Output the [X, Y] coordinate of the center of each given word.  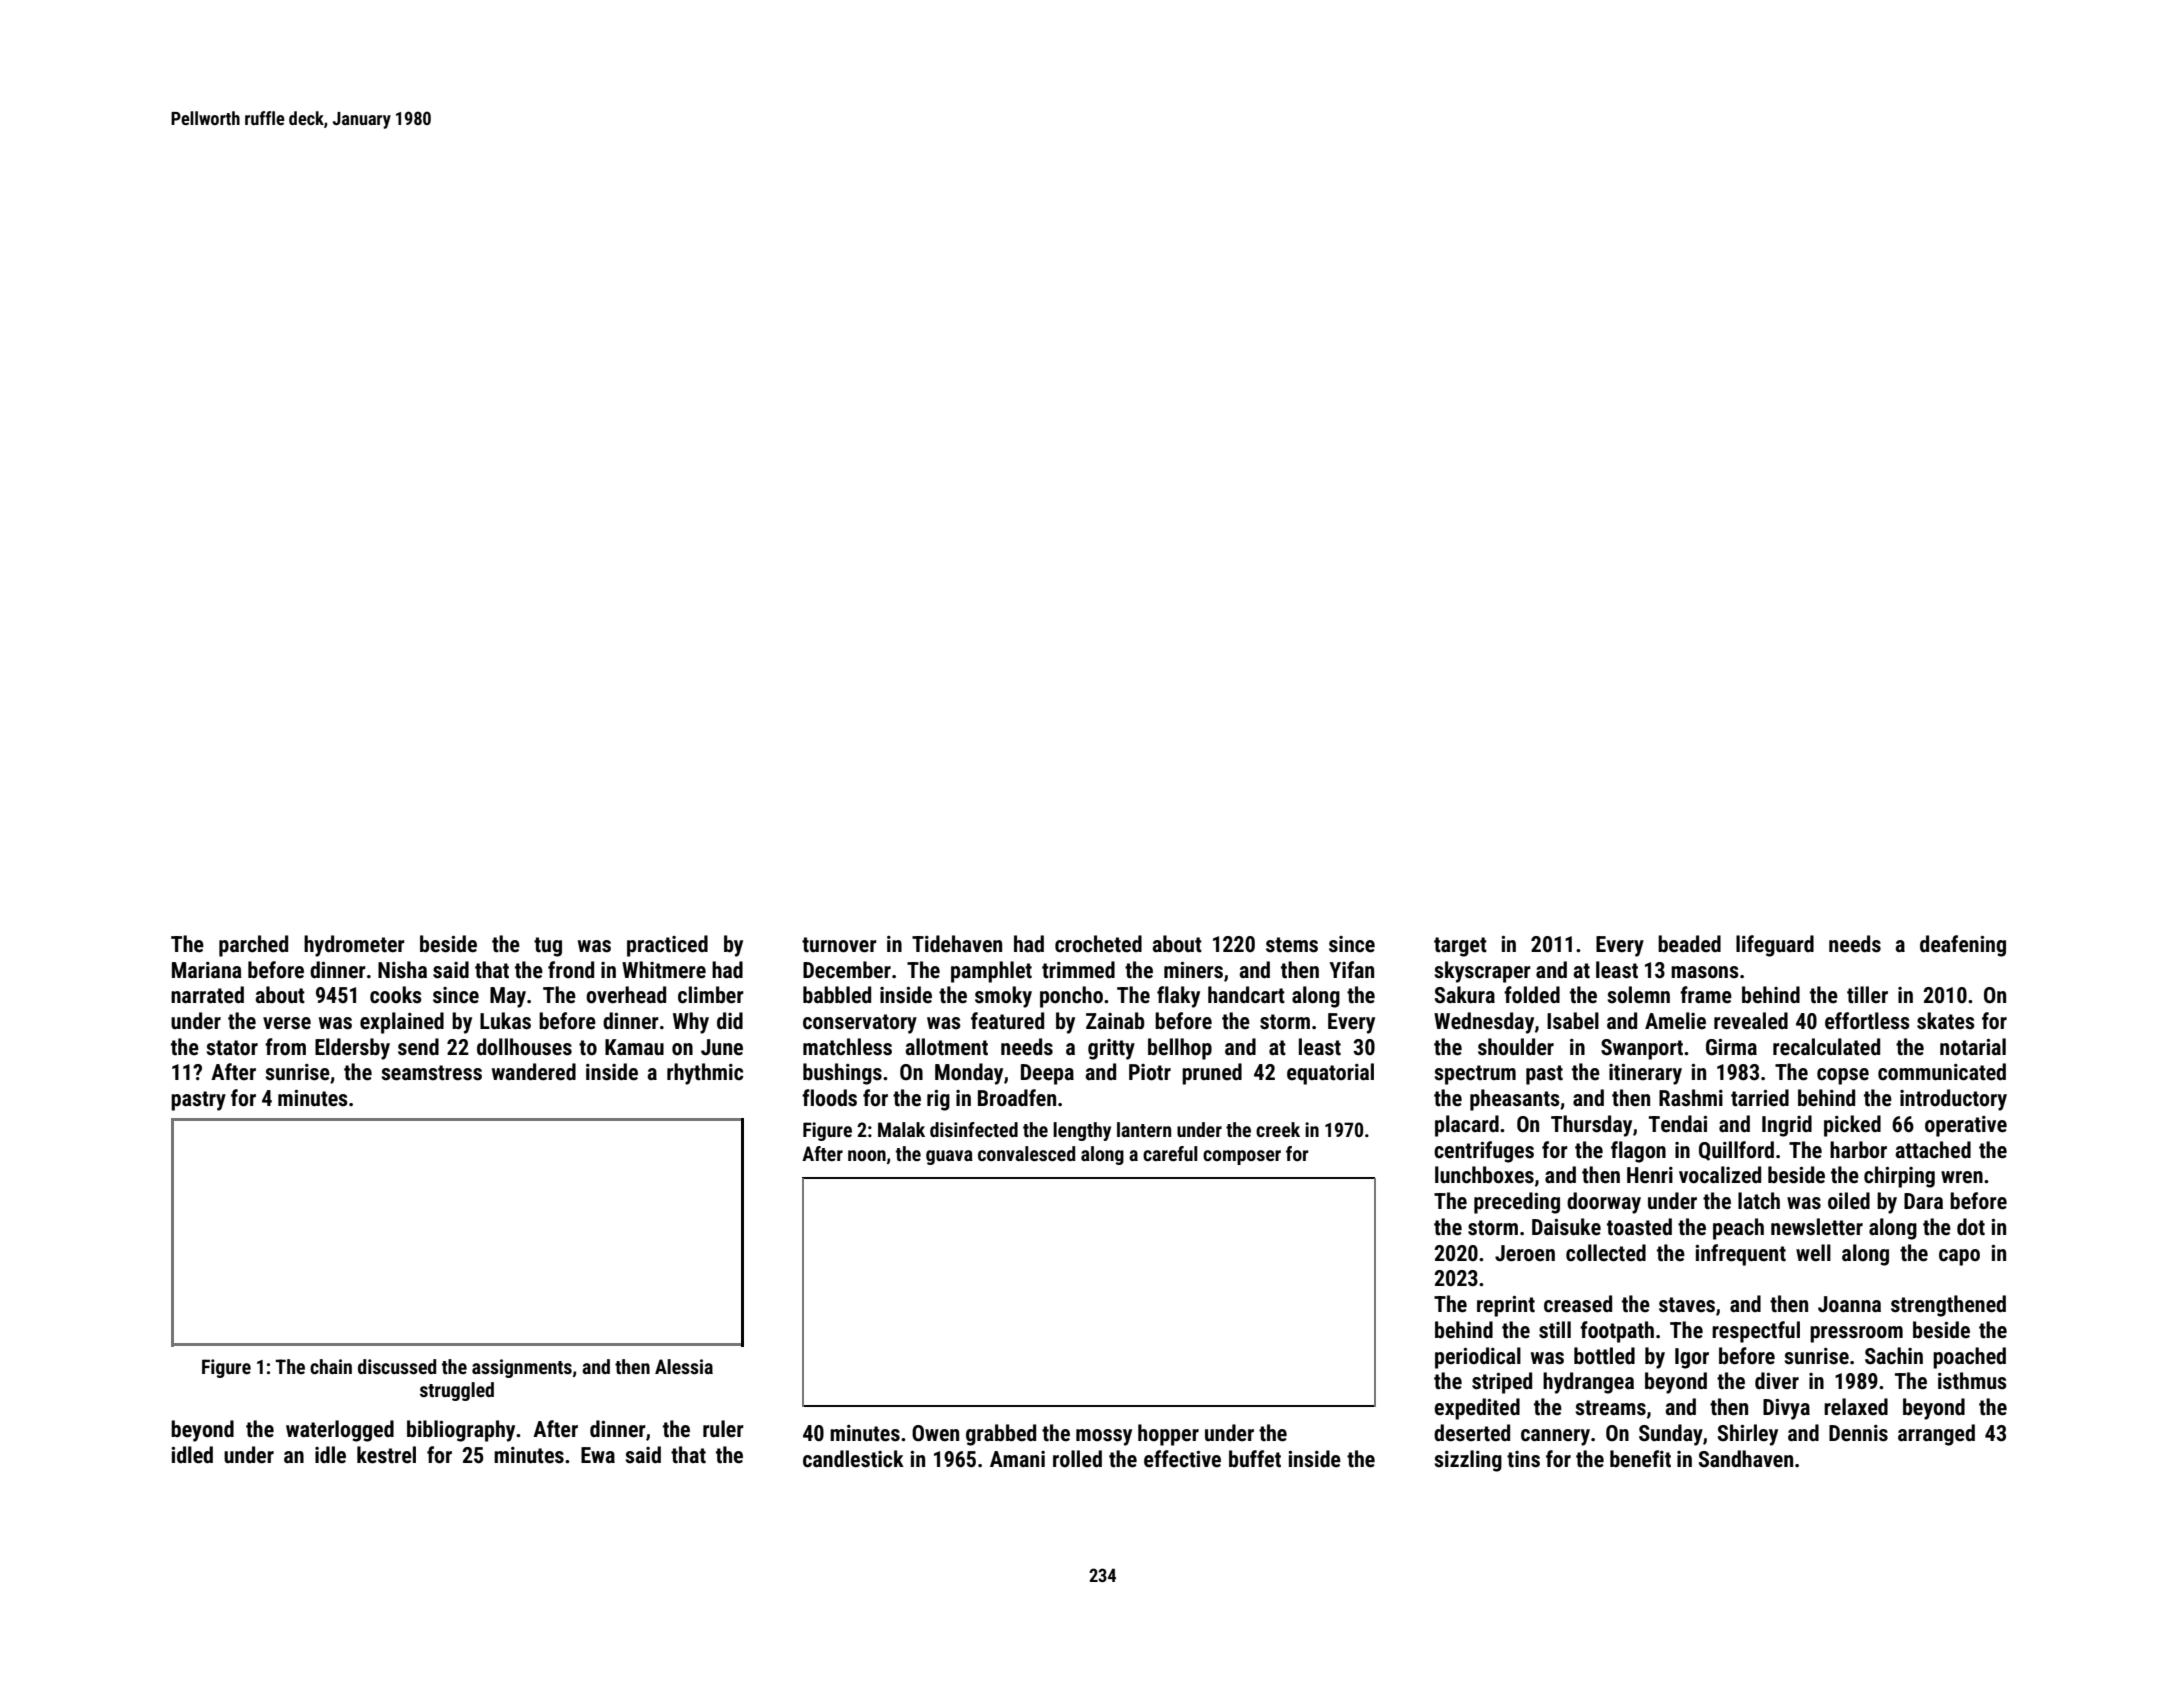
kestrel [386, 1455]
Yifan [1351, 969]
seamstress [431, 1073]
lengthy [1082, 1131]
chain [331, 1366]
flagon [1638, 1152]
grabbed [1001, 1435]
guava [949, 1157]
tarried [1760, 1098]
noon [867, 1155]
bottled [1604, 1356]
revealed [1751, 1021]
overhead [626, 995]
